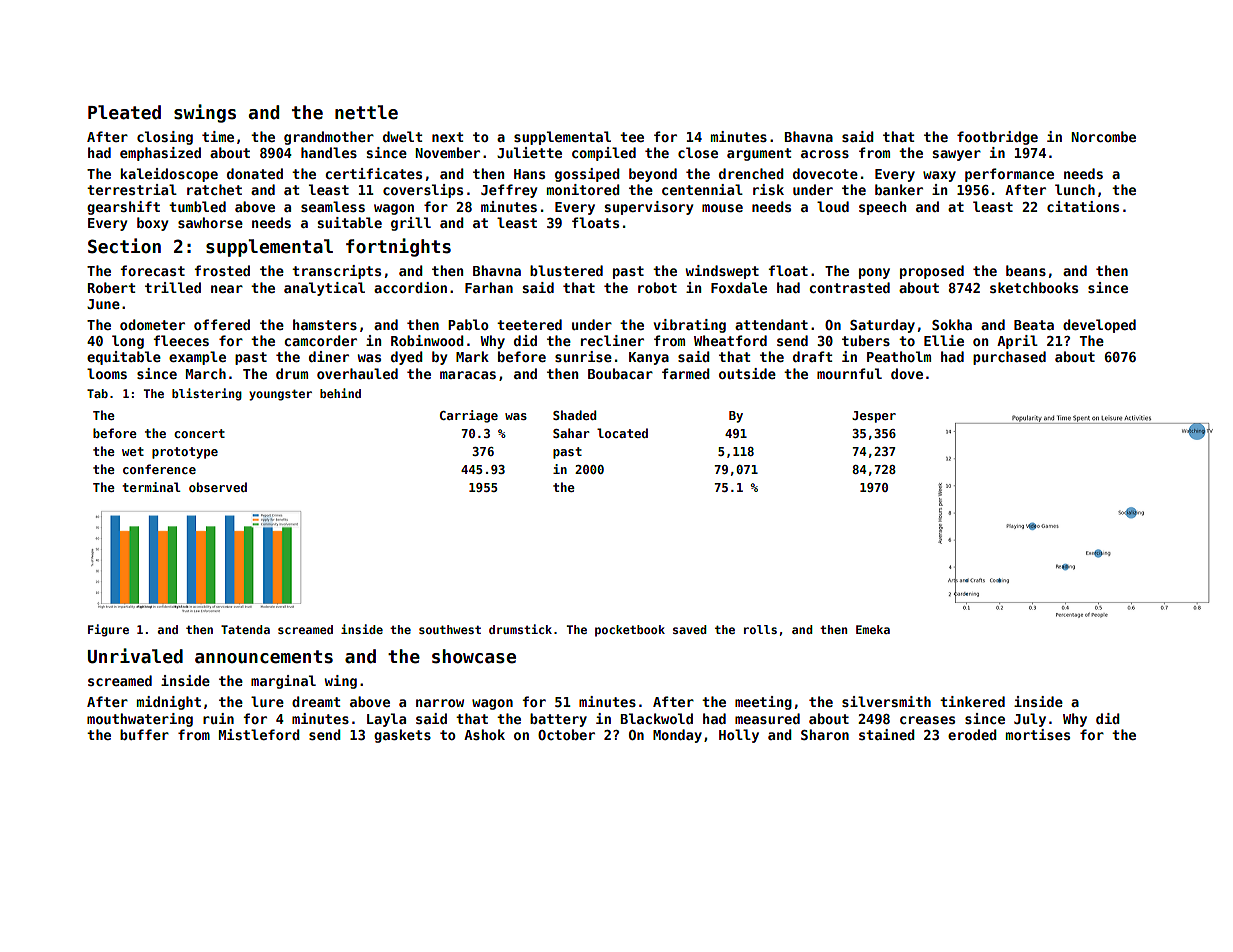  Describe the element at coordinates (874, 417) in the screenshot. I see `Jesper` at that location.
